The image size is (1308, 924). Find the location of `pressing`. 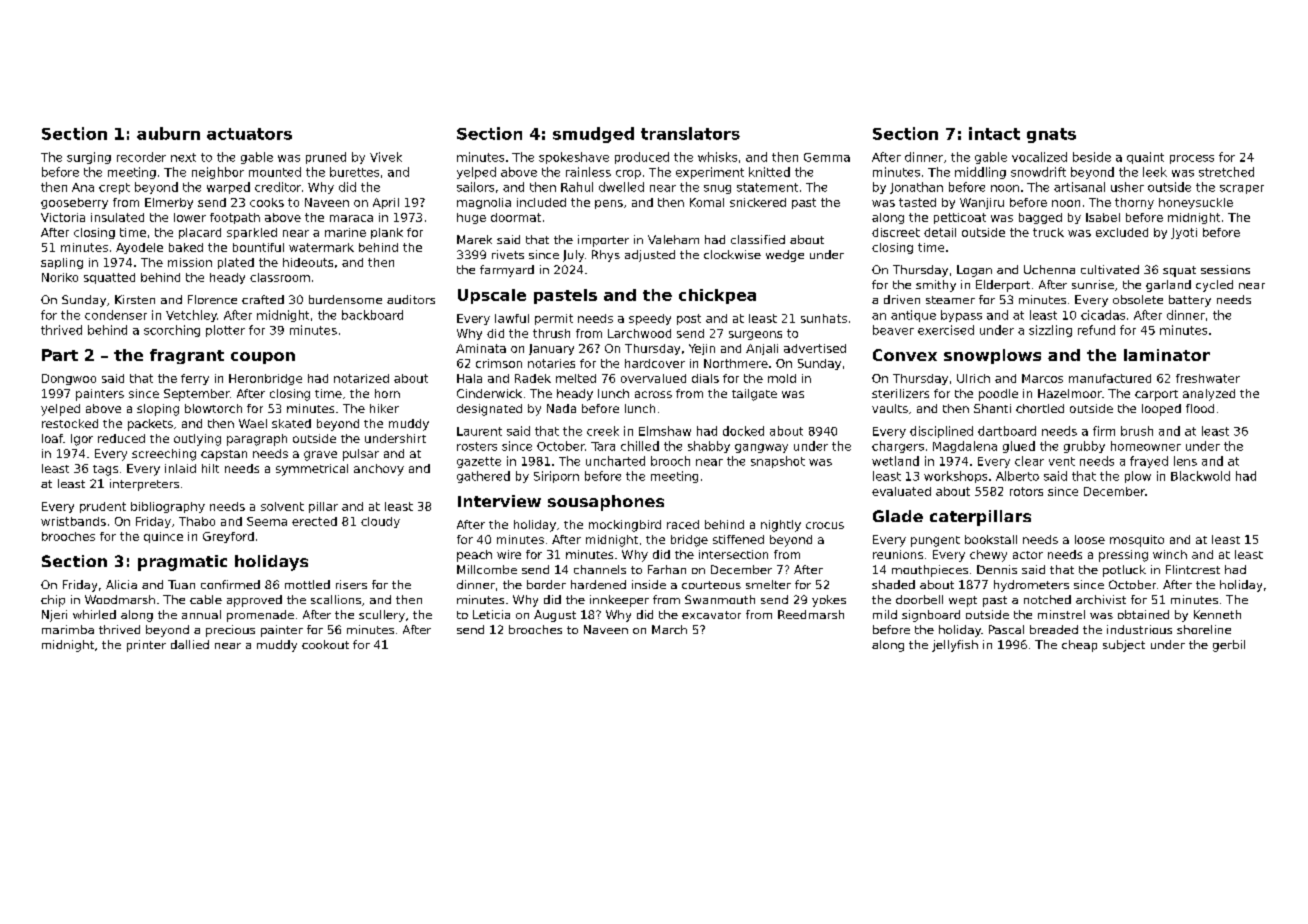

pressing is located at coordinates (1123, 556).
